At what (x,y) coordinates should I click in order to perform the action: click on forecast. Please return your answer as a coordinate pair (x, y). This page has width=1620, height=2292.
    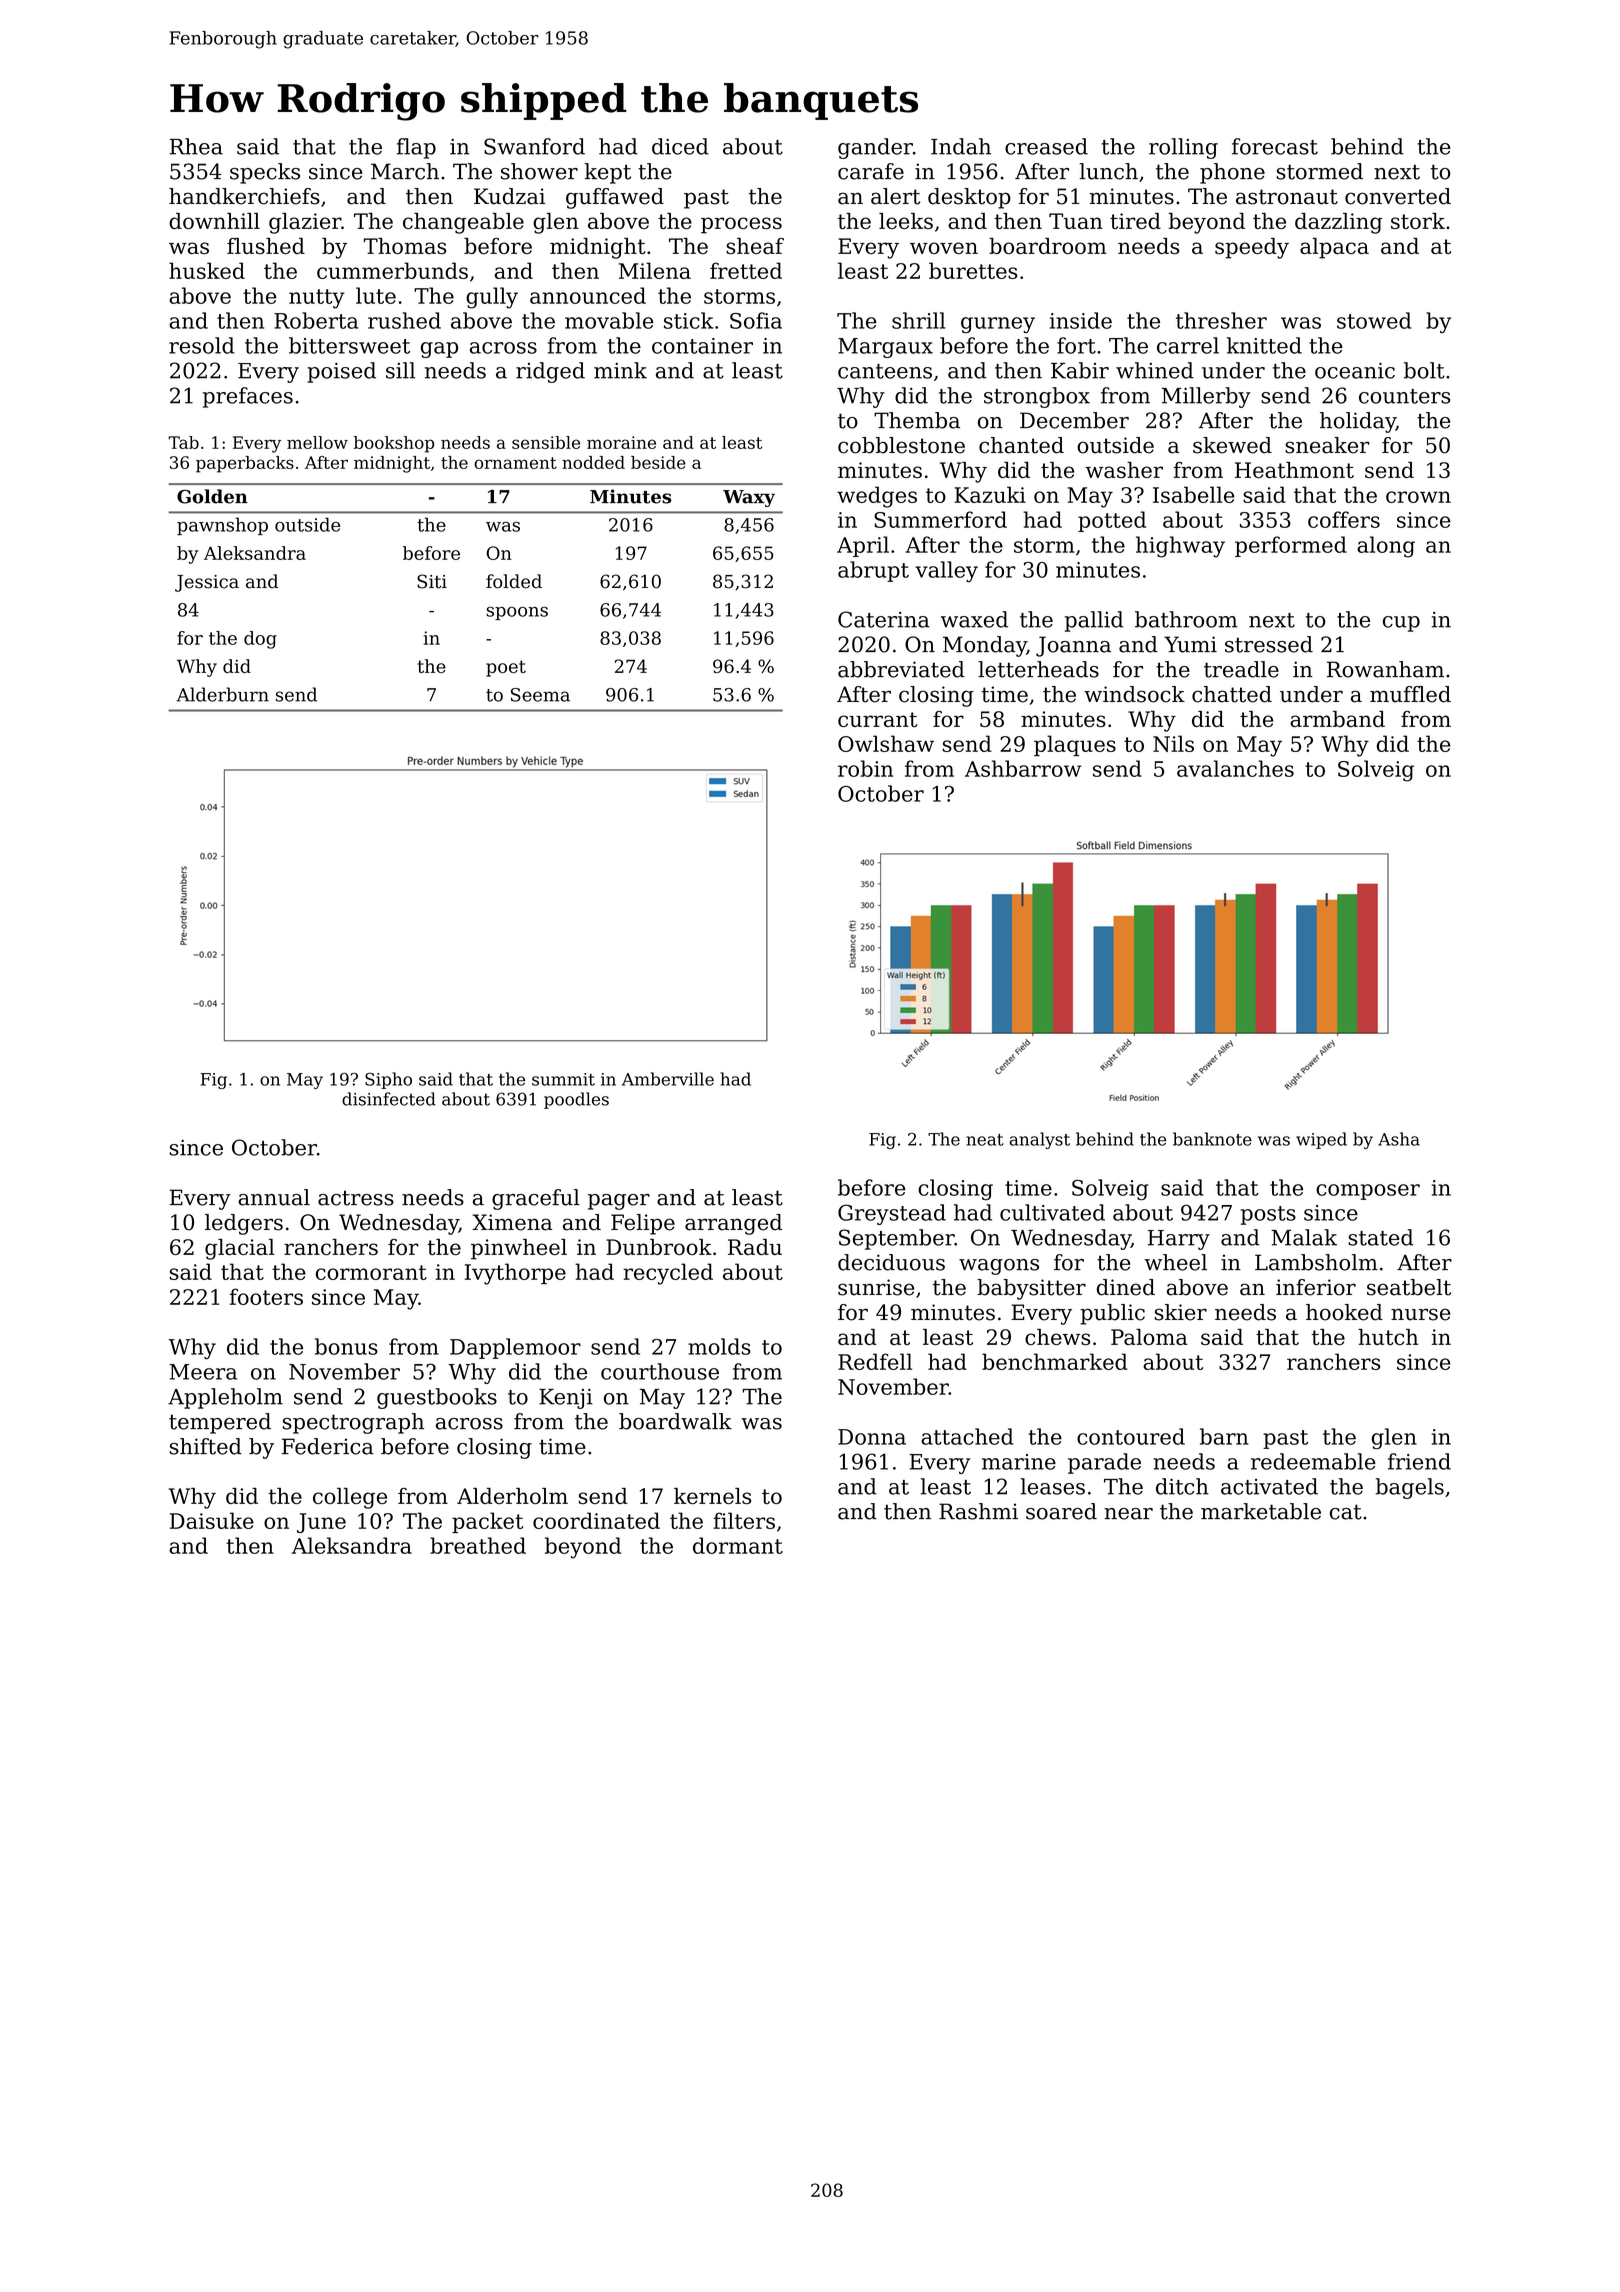
    Looking at the image, I should click on (1275, 146).
